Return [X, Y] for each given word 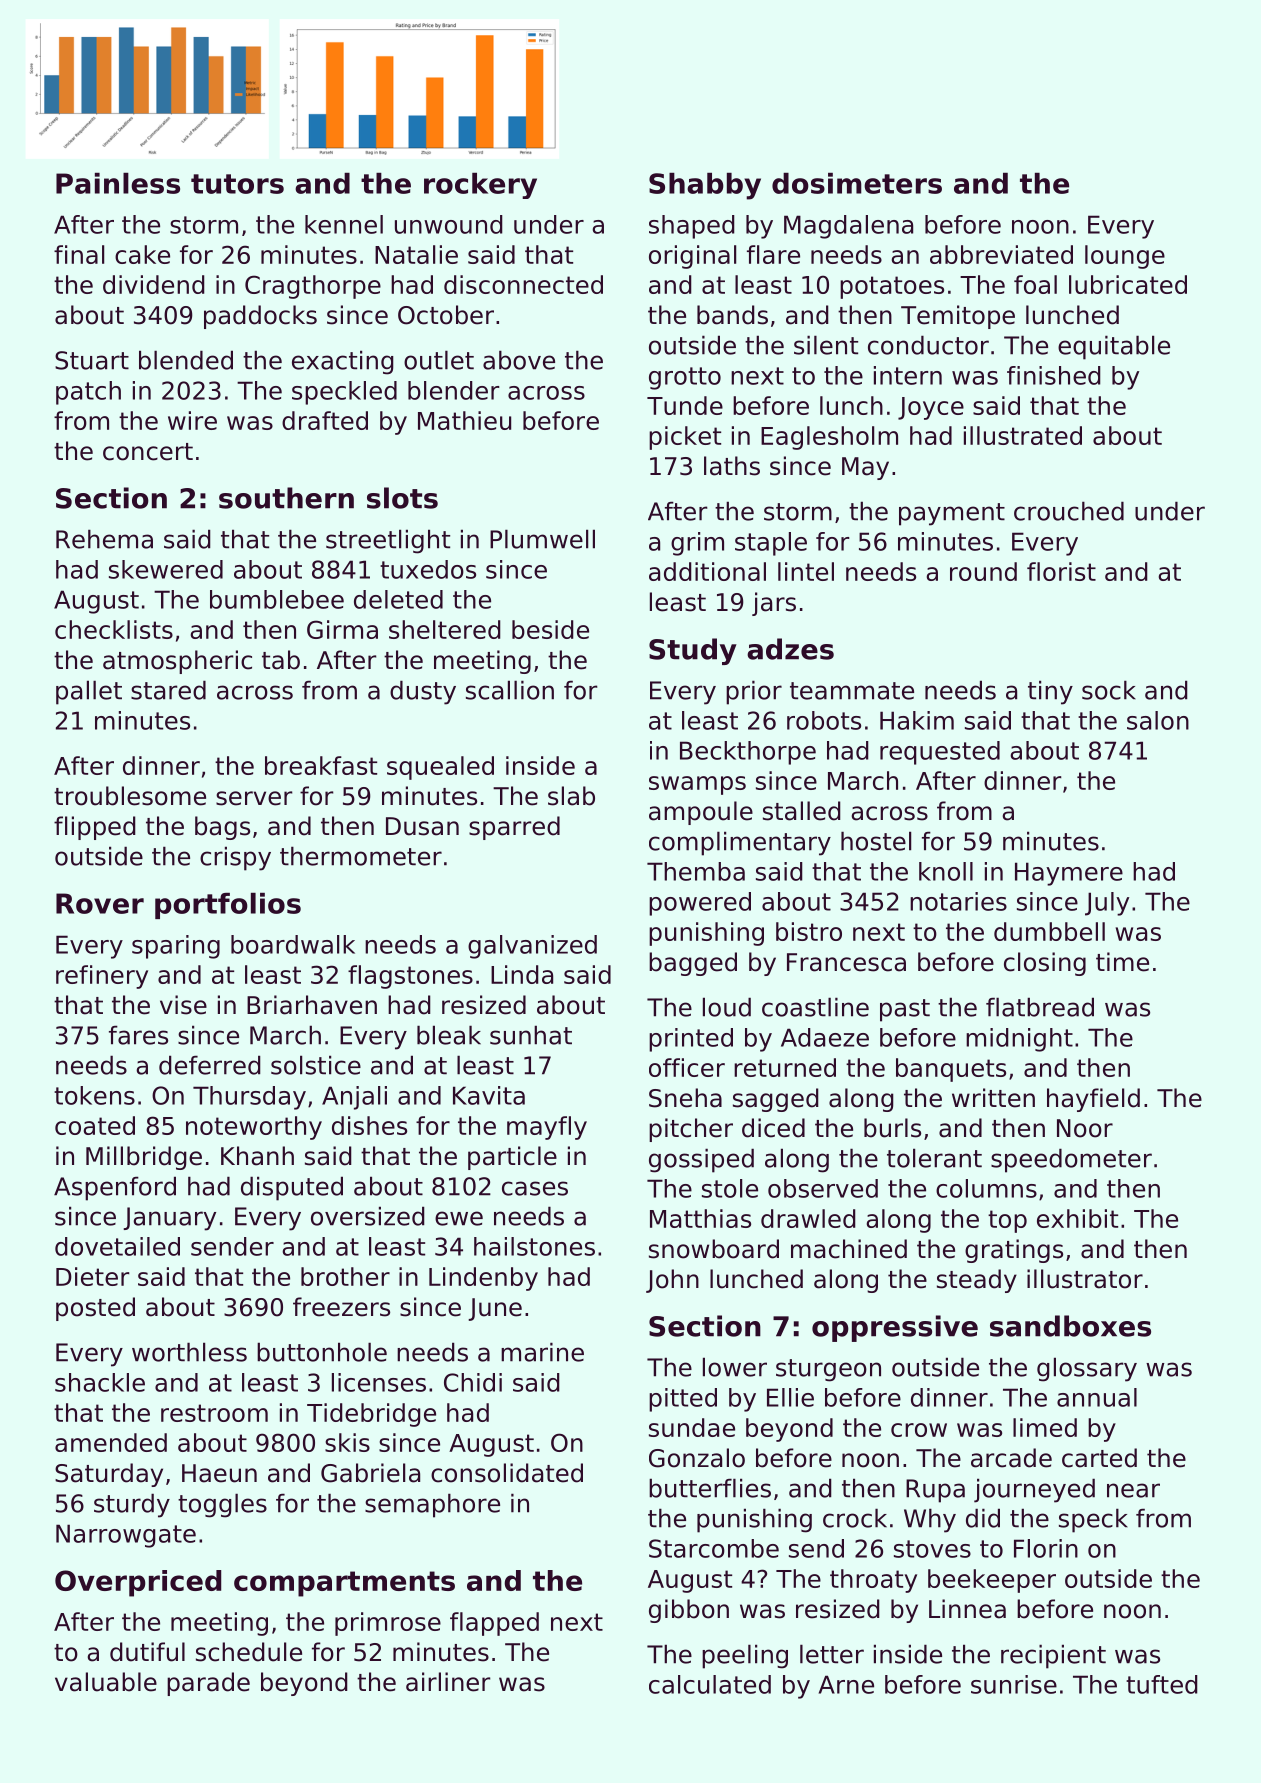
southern [286, 498]
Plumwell [542, 539]
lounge [1125, 257]
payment [952, 514]
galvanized [532, 947]
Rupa [935, 1491]
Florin [1046, 1548]
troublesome [130, 796]
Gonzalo [697, 1458]
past [905, 1010]
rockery [480, 186]
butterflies [710, 1488]
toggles [222, 1505]
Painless [118, 183]
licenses [379, 1382]
